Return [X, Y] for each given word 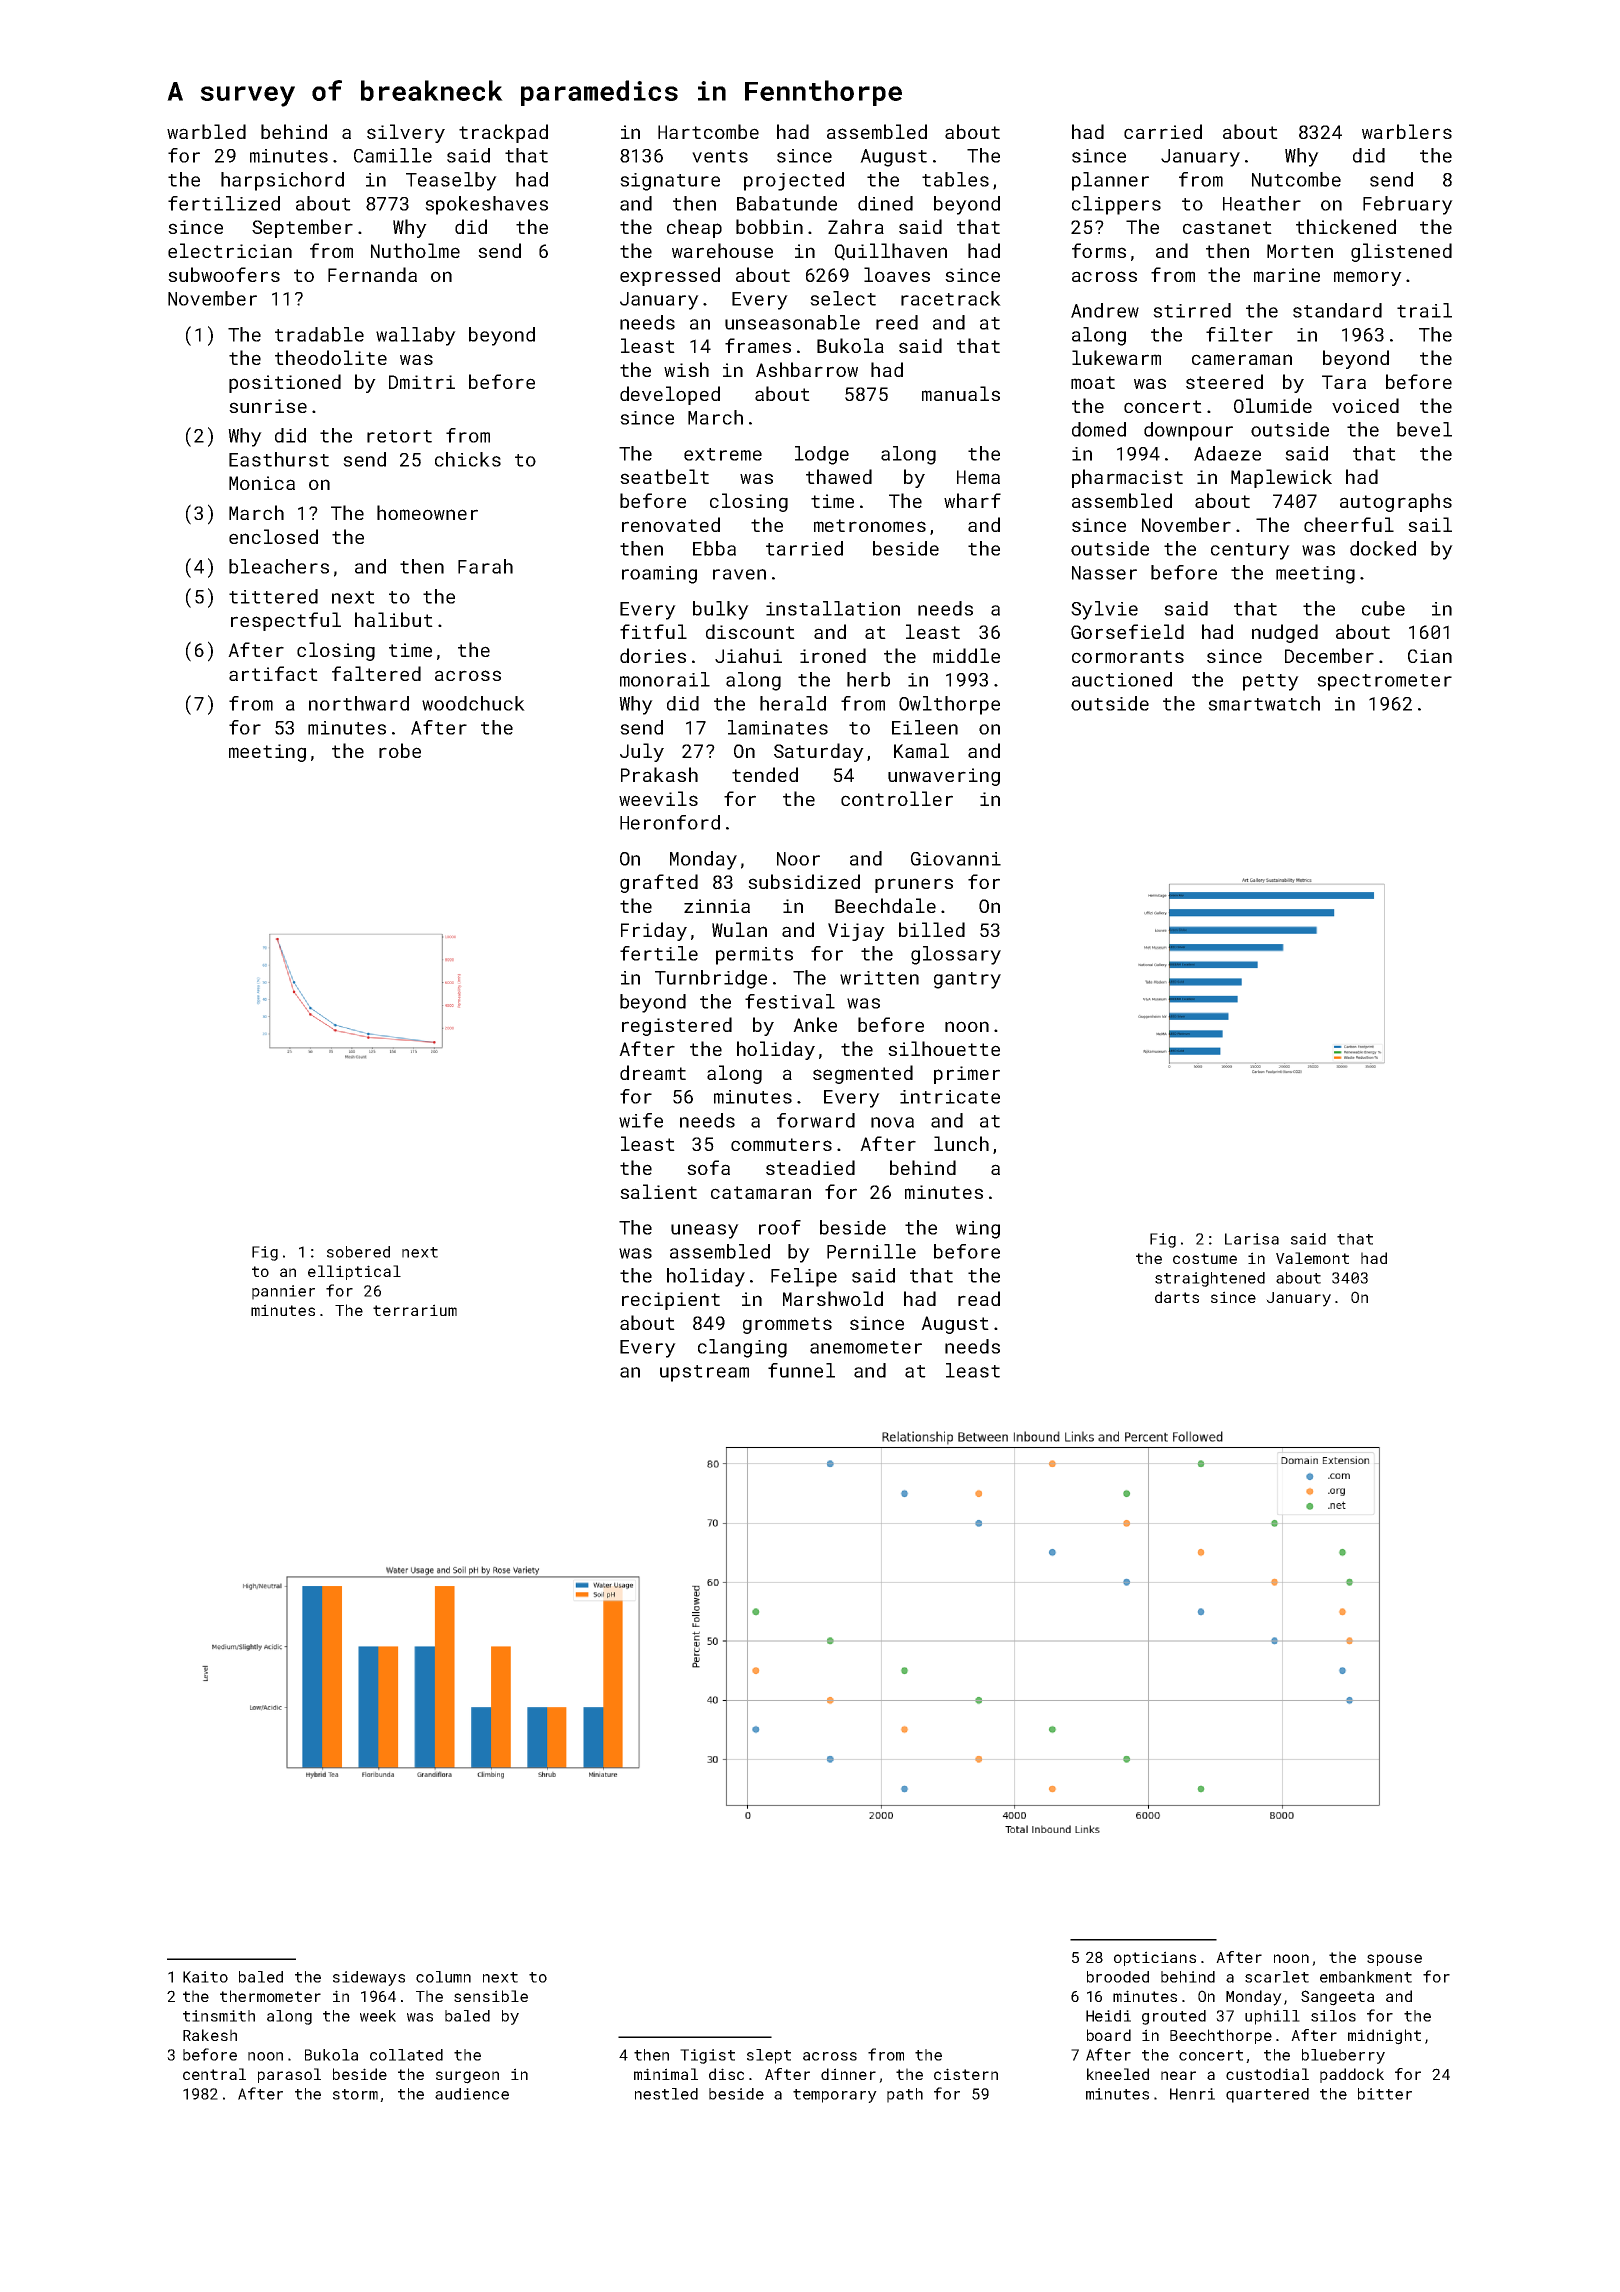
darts [1177, 1297]
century [1250, 551]
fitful [653, 631]
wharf [972, 500]
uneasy [705, 1231]
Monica [262, 483]
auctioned [1122, 679]
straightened [1210, 1279]
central [214, 2074]
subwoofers [224, 274]
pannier [283, 1292]
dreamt [653, 1072]
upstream [704, 1373]
